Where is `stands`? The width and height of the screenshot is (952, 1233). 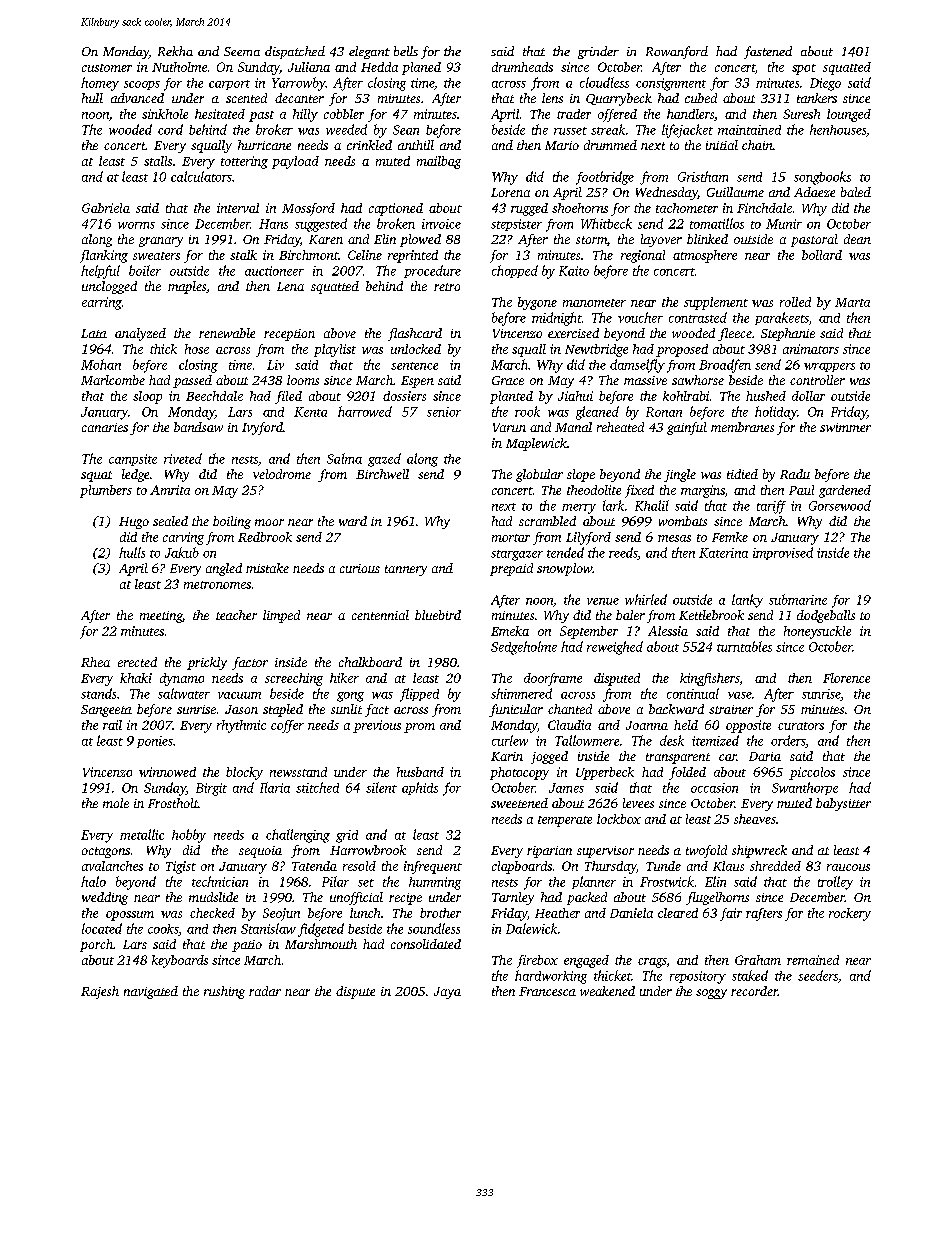
stands is located at coordinates (98, 693).
